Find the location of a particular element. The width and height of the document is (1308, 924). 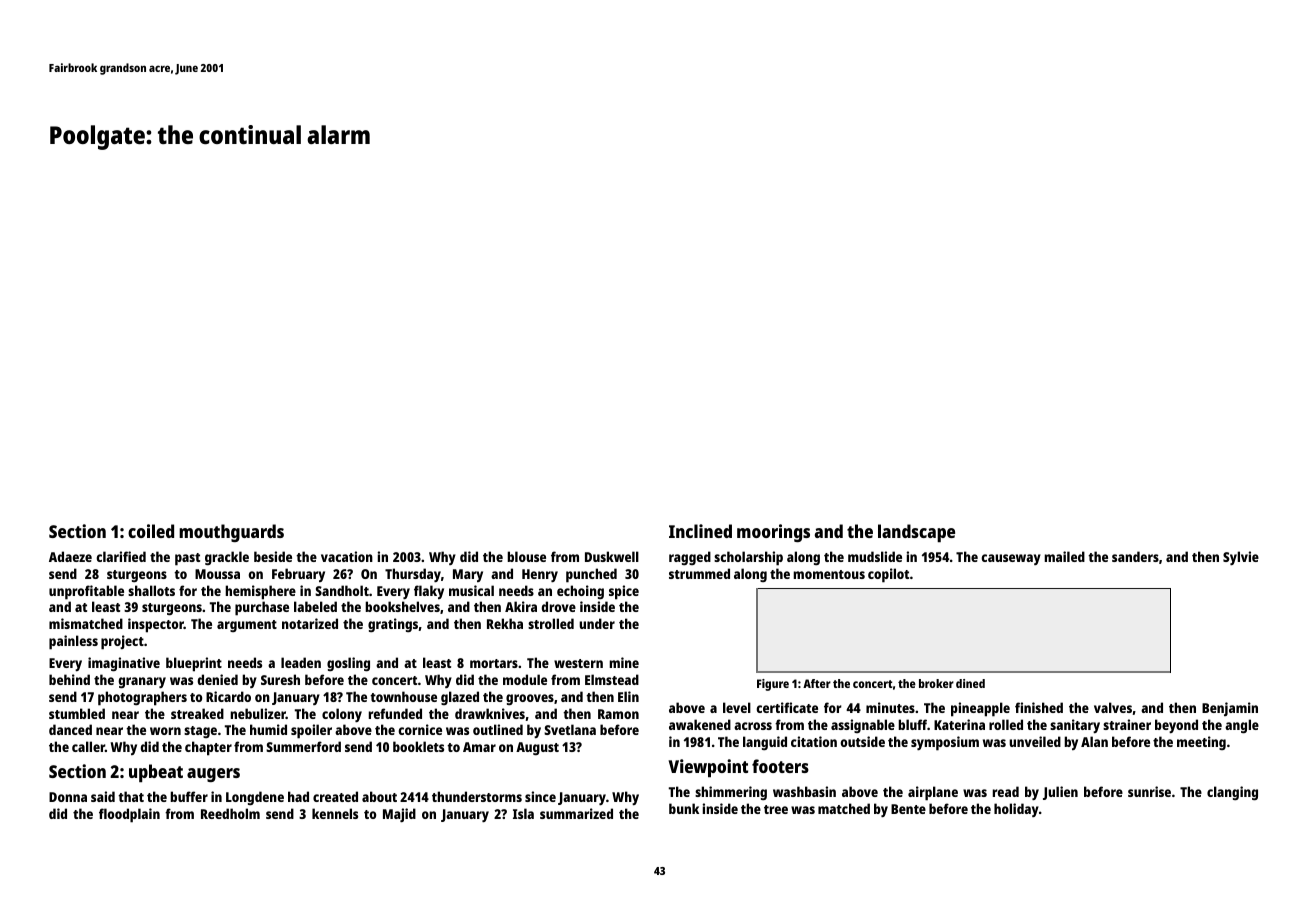

mine is located at coordinates (624, 662).
